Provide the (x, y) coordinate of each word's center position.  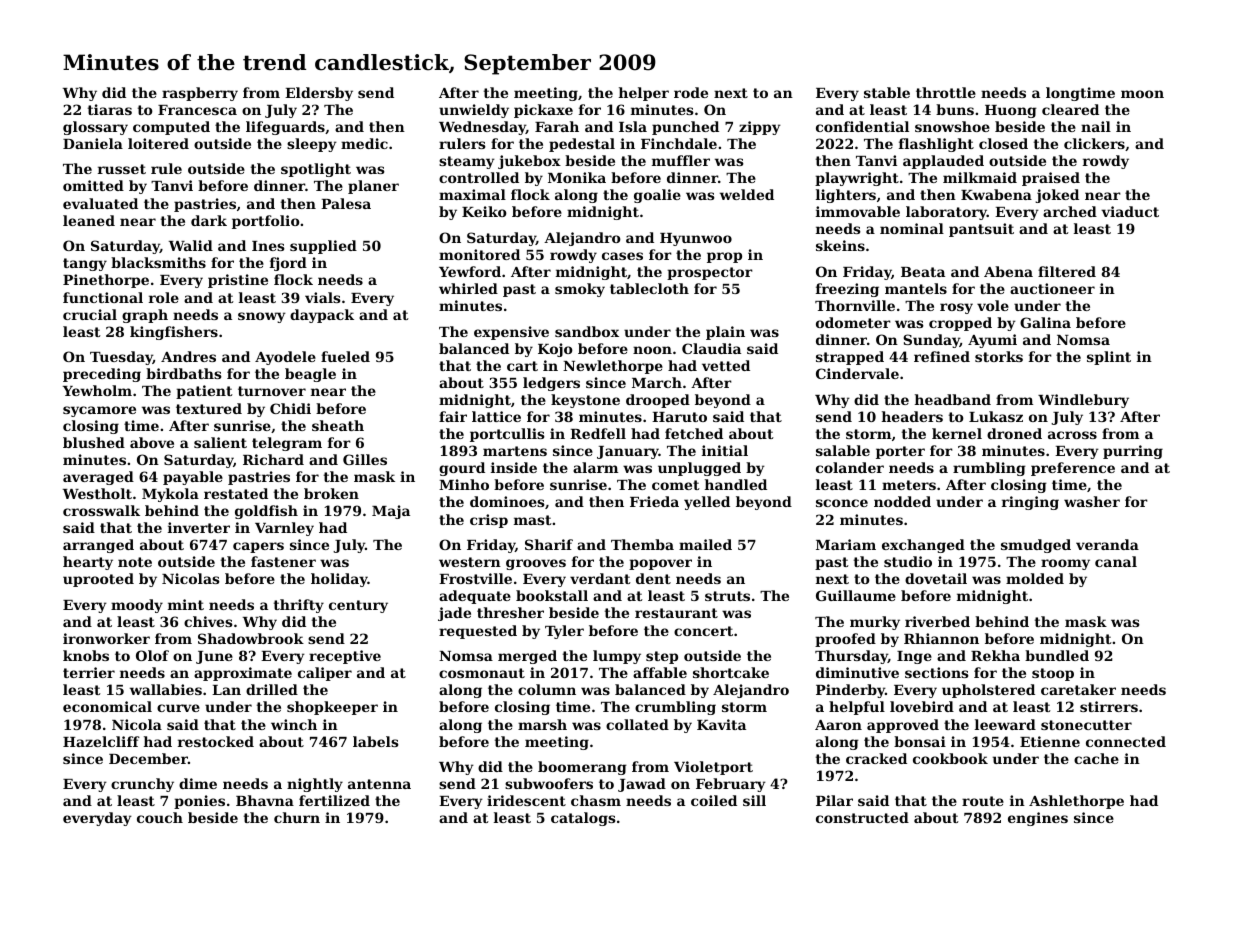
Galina (1045, 322)
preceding (102, 375)
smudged (1036, 546)
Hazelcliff (101, 741)
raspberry (200, 94)
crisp (489, 521)
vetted (726, 365)
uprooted (98, 580)
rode (691, 92)
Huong (1011, 111)
